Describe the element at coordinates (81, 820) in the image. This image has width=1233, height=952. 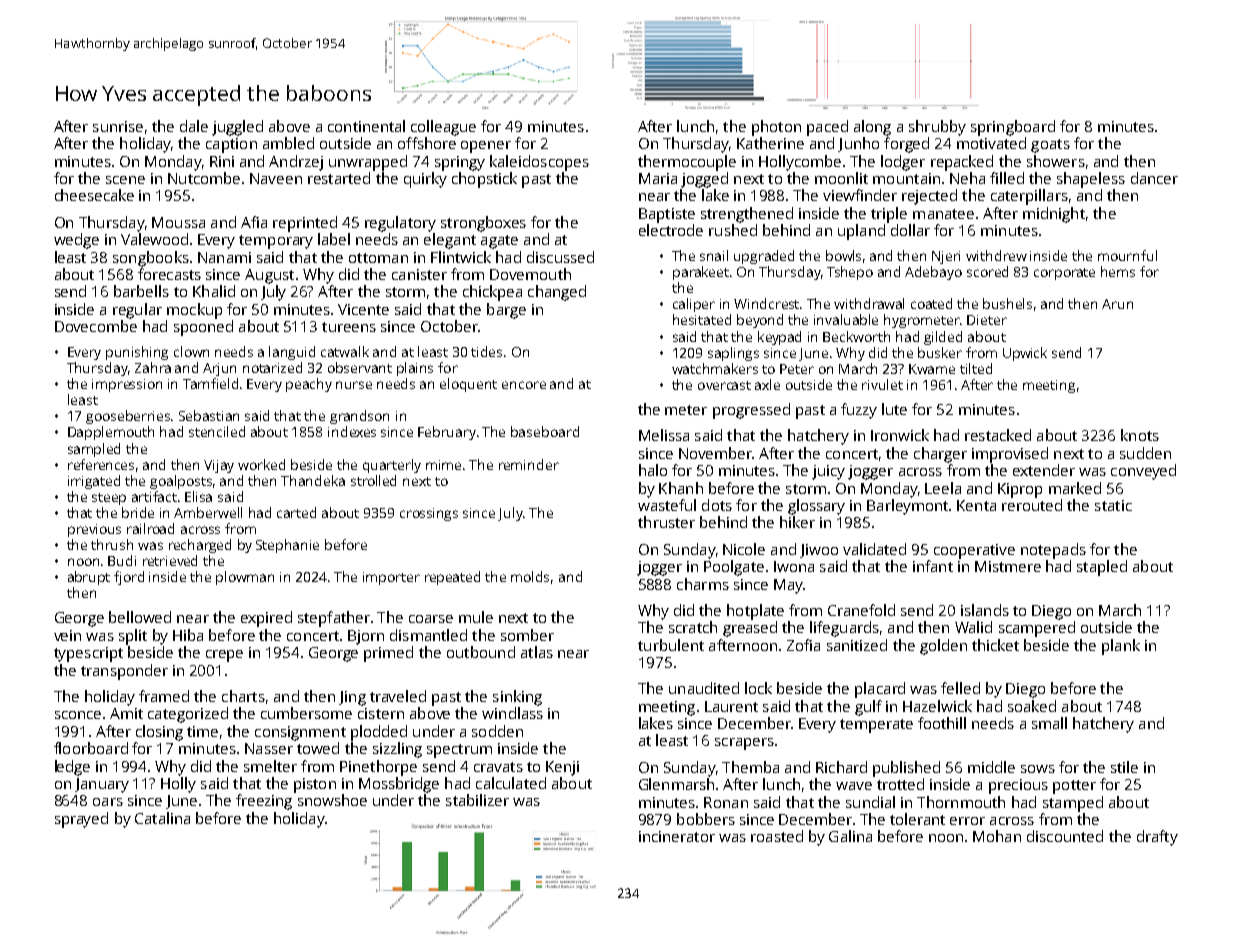
I see `sprayed` at that location.
